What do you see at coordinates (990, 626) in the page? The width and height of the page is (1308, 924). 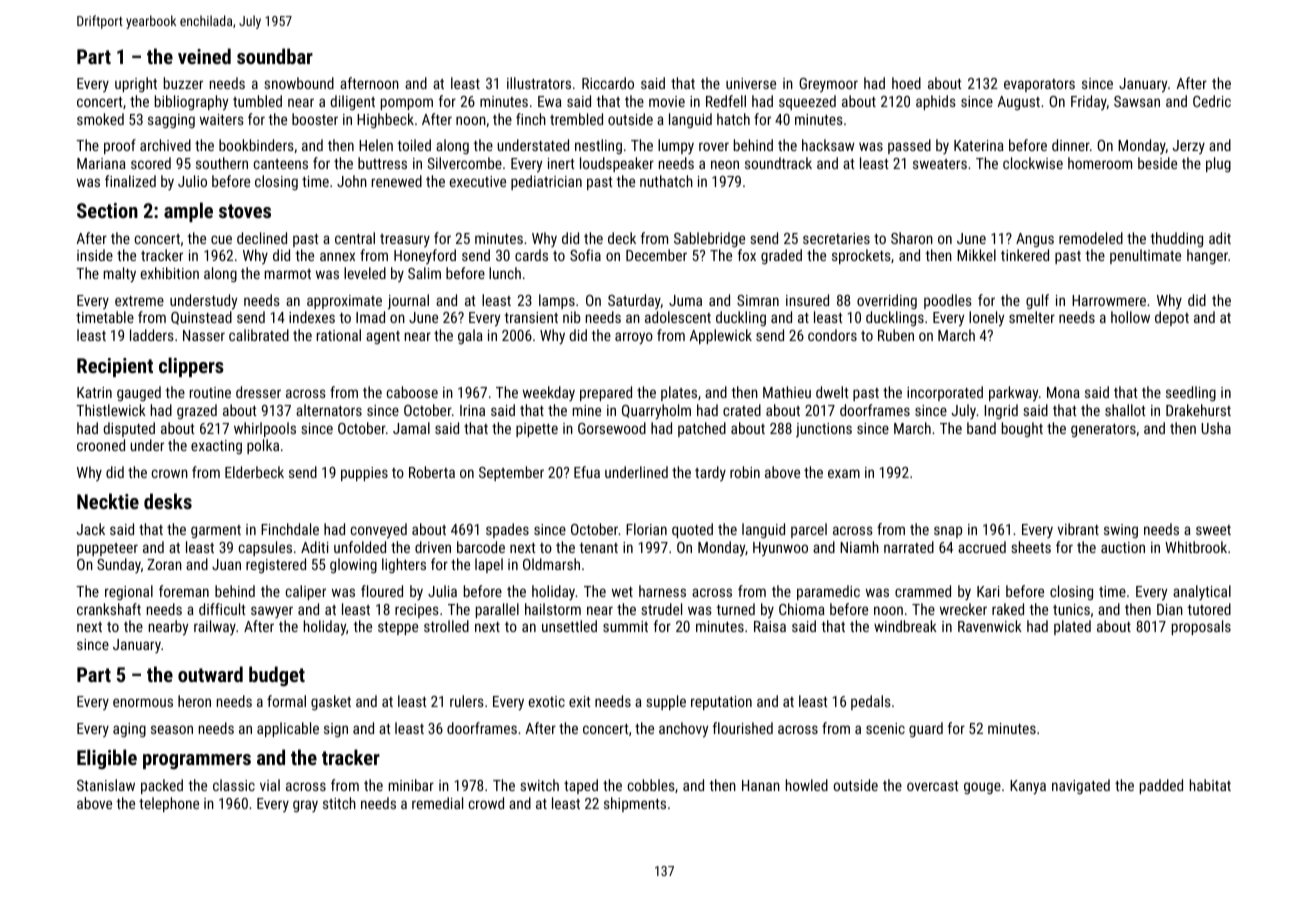 I see `Ravenwick` at bounding box center [990, 626].
